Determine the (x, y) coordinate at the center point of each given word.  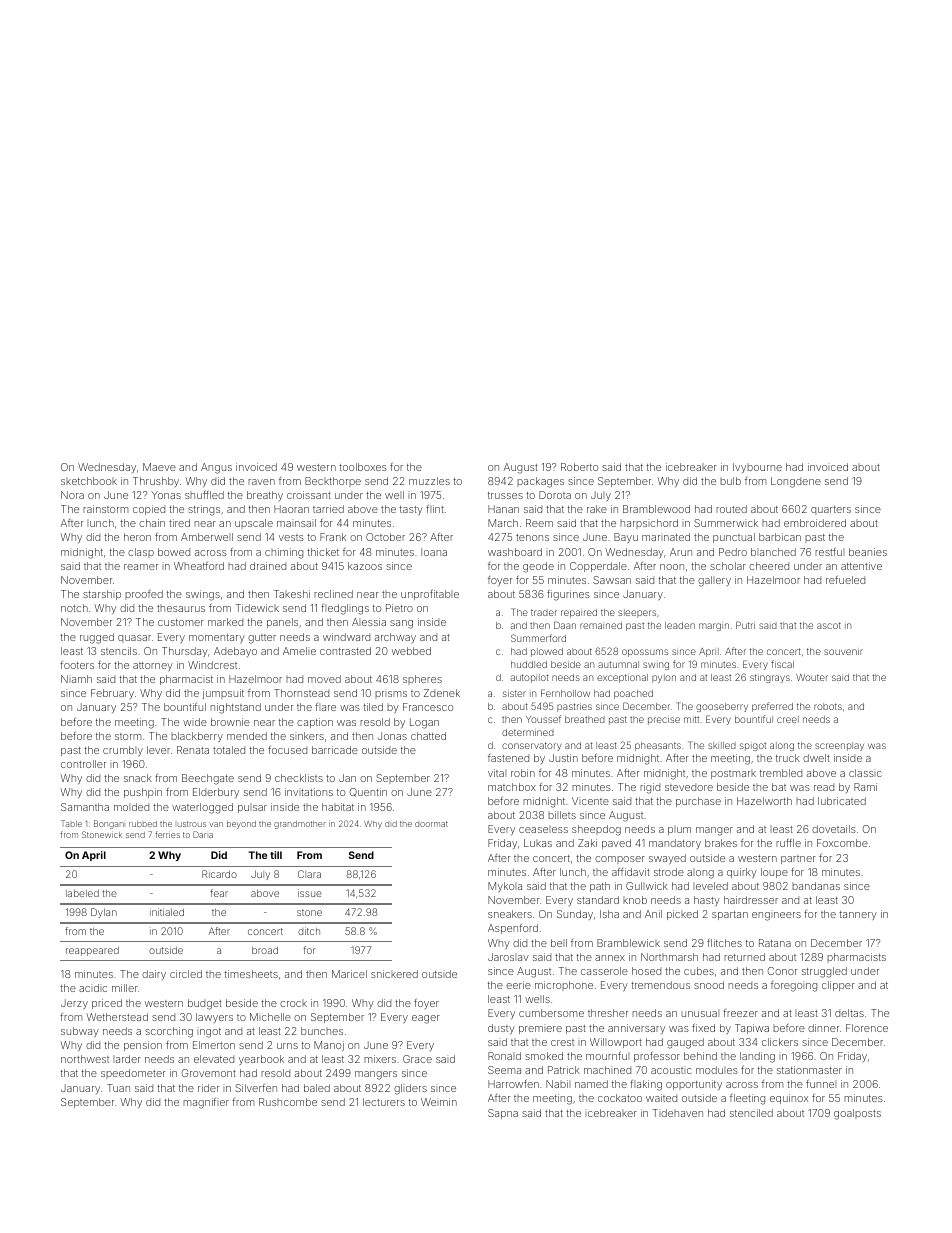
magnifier (206, 1103)
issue (310, 893)
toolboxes (363, 467)
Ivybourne (757, 468)
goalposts (857, 1114)
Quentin (368, 792)
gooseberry (722, 707)
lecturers (384, 1102)
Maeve (159, 467)
